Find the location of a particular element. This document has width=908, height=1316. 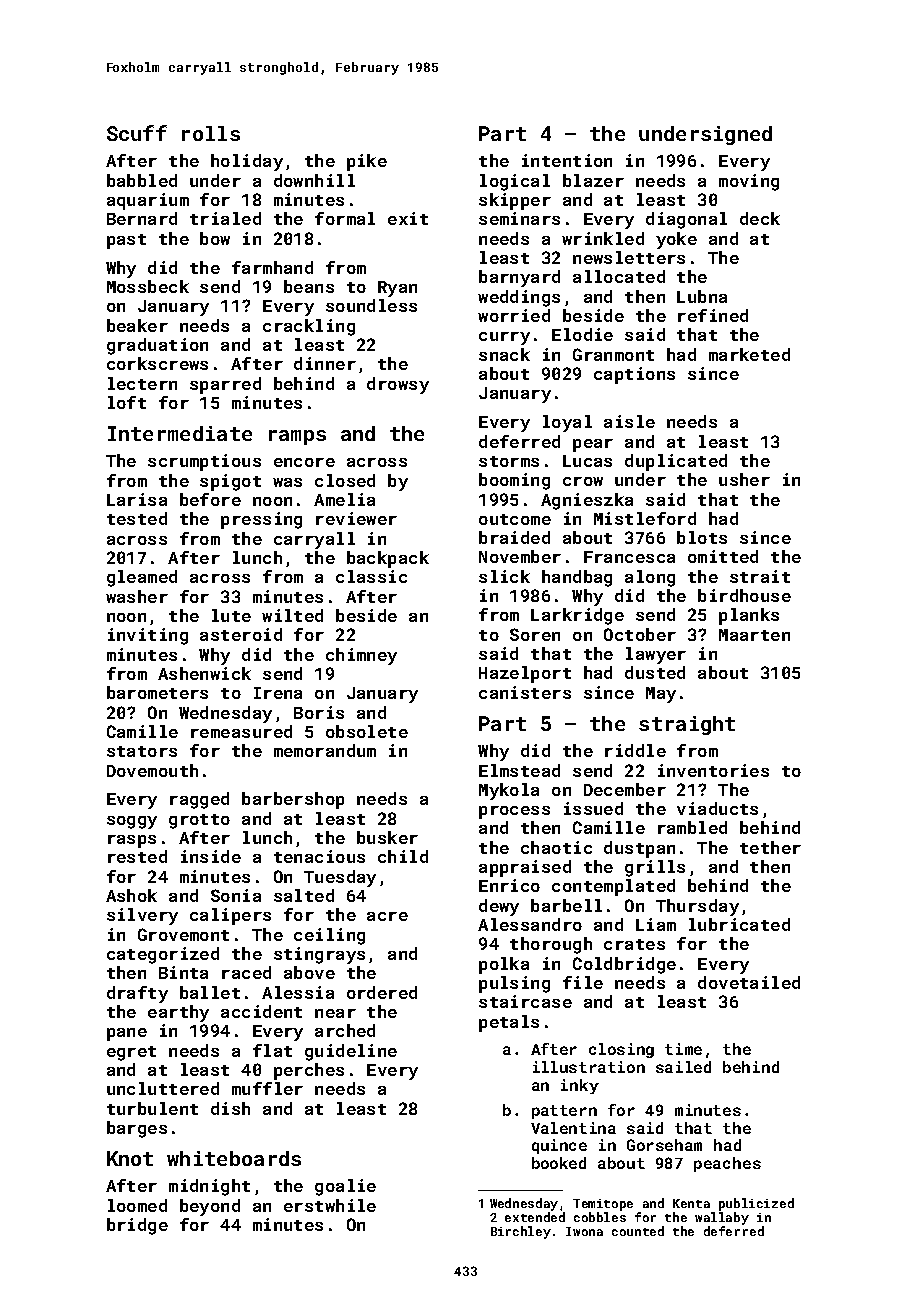

Mykola is located at coordinates (509, 791).
